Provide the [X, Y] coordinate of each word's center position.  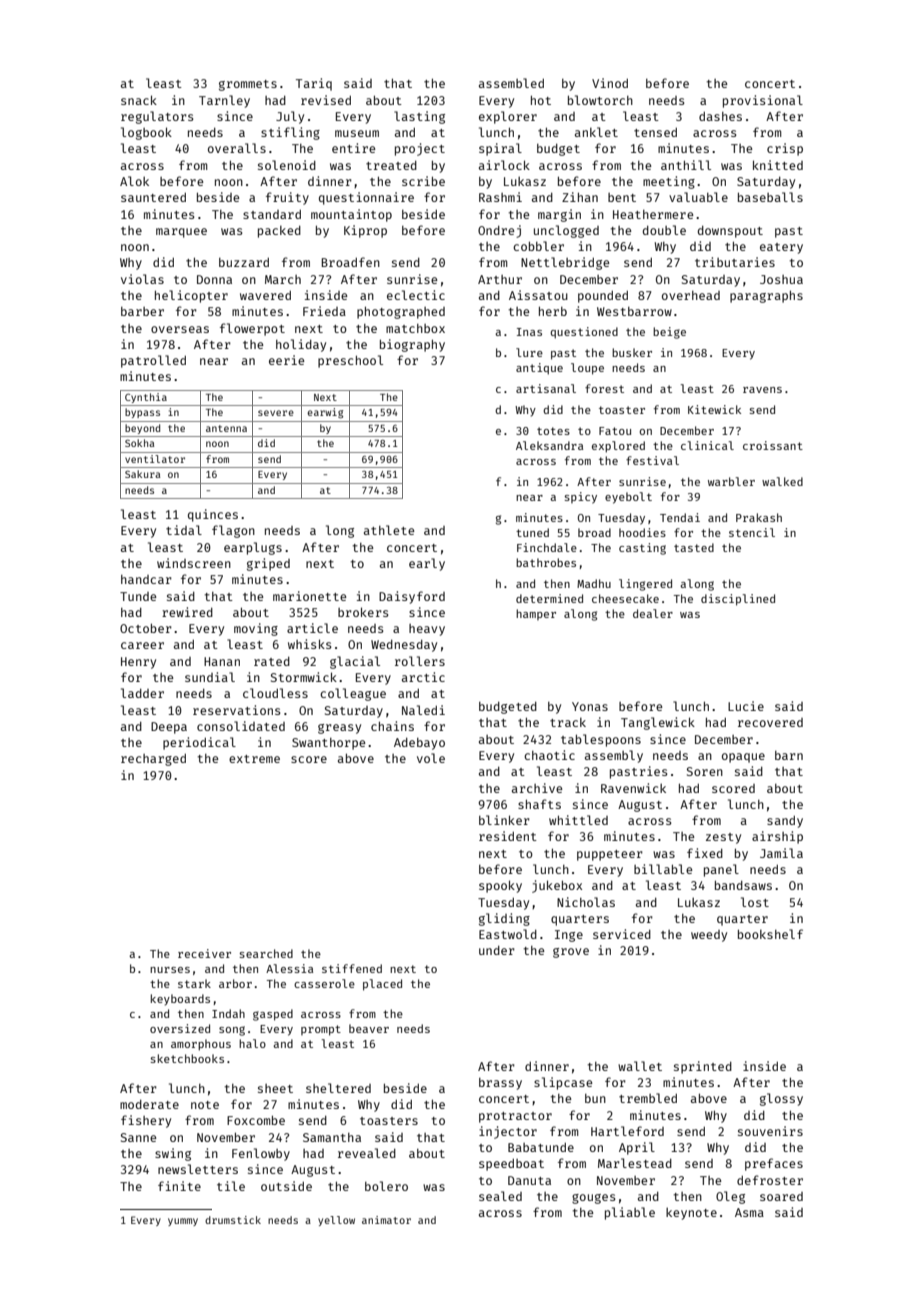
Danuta [529, 1180]
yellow [336, 1221]
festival [652, 460]
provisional [763, 101]
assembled [511, 83]
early [427, 564]
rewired [187, 612]
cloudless [275, 693]
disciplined [738, 600]
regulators [157, 117]
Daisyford [412, 597]
